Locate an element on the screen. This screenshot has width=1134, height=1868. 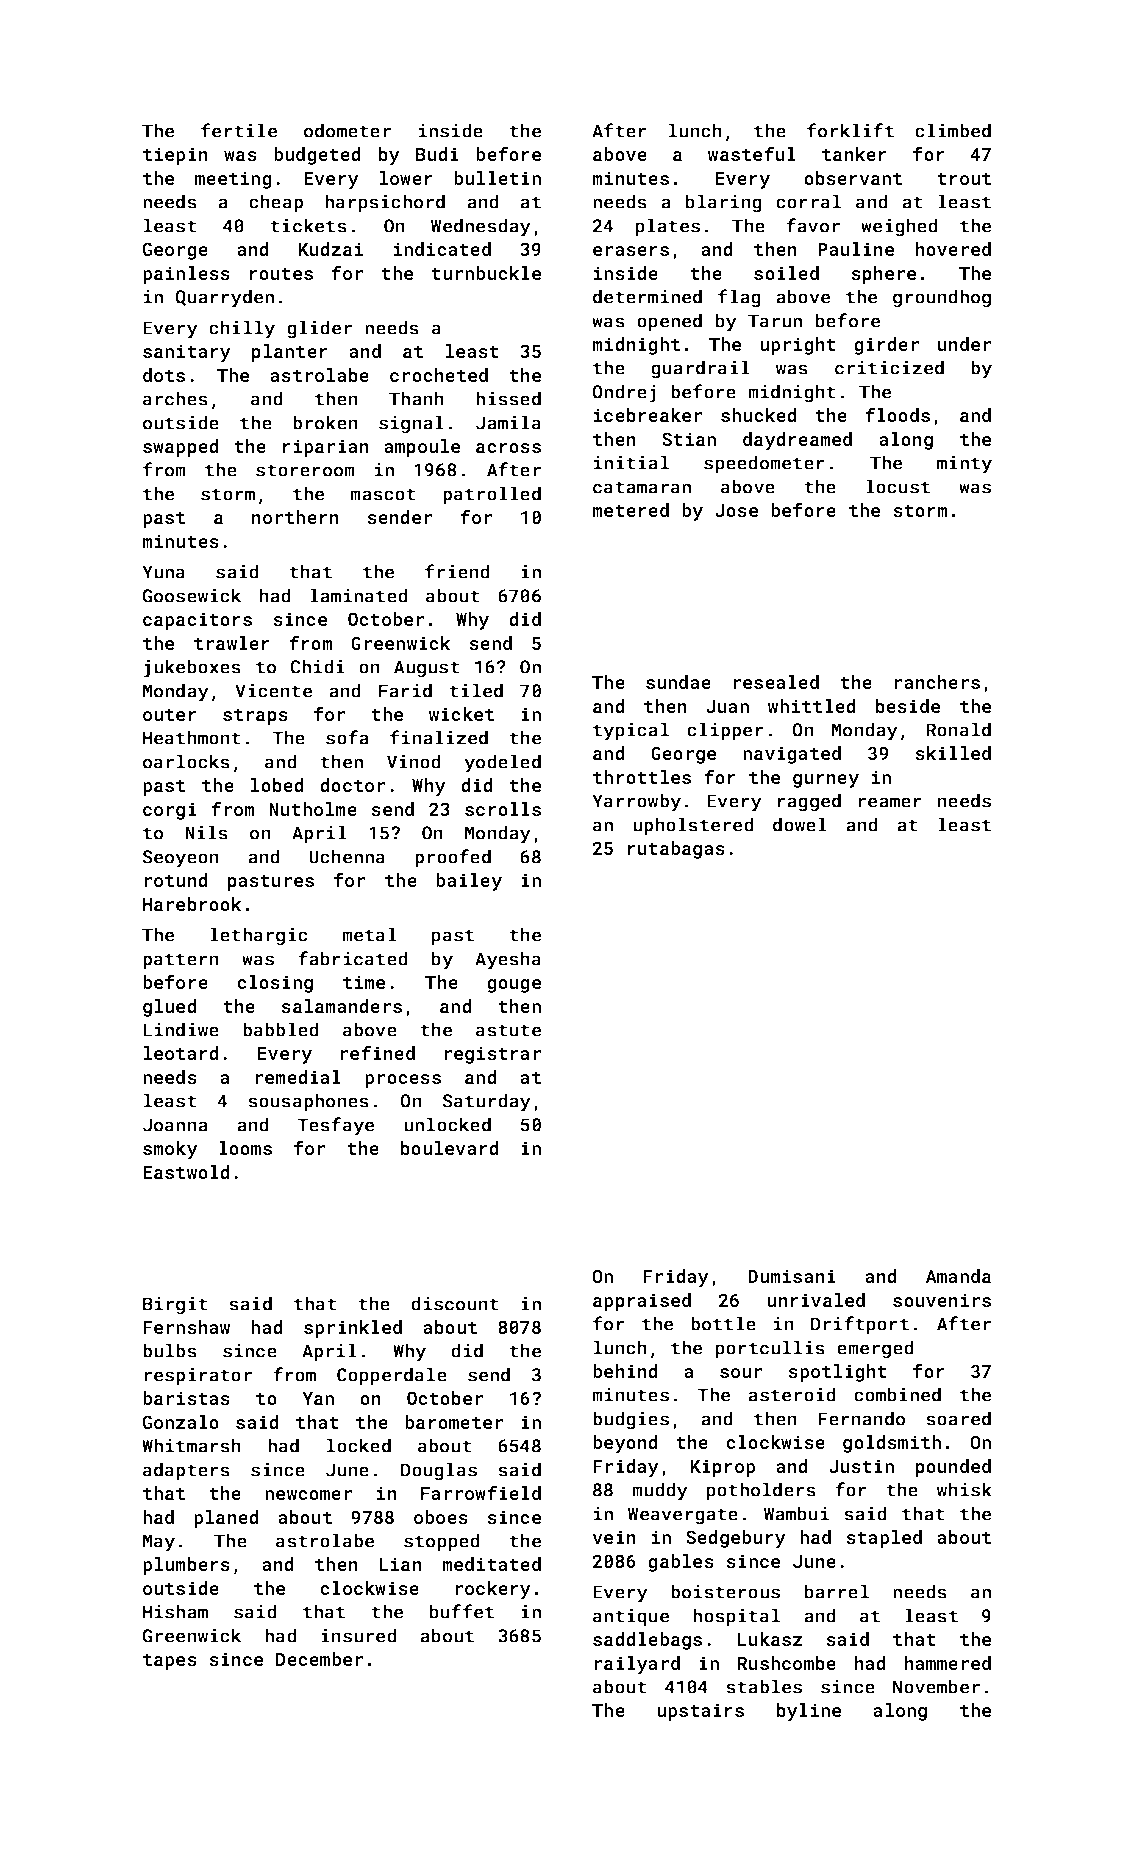
rutabagas is located at coordinates (676, 850).
